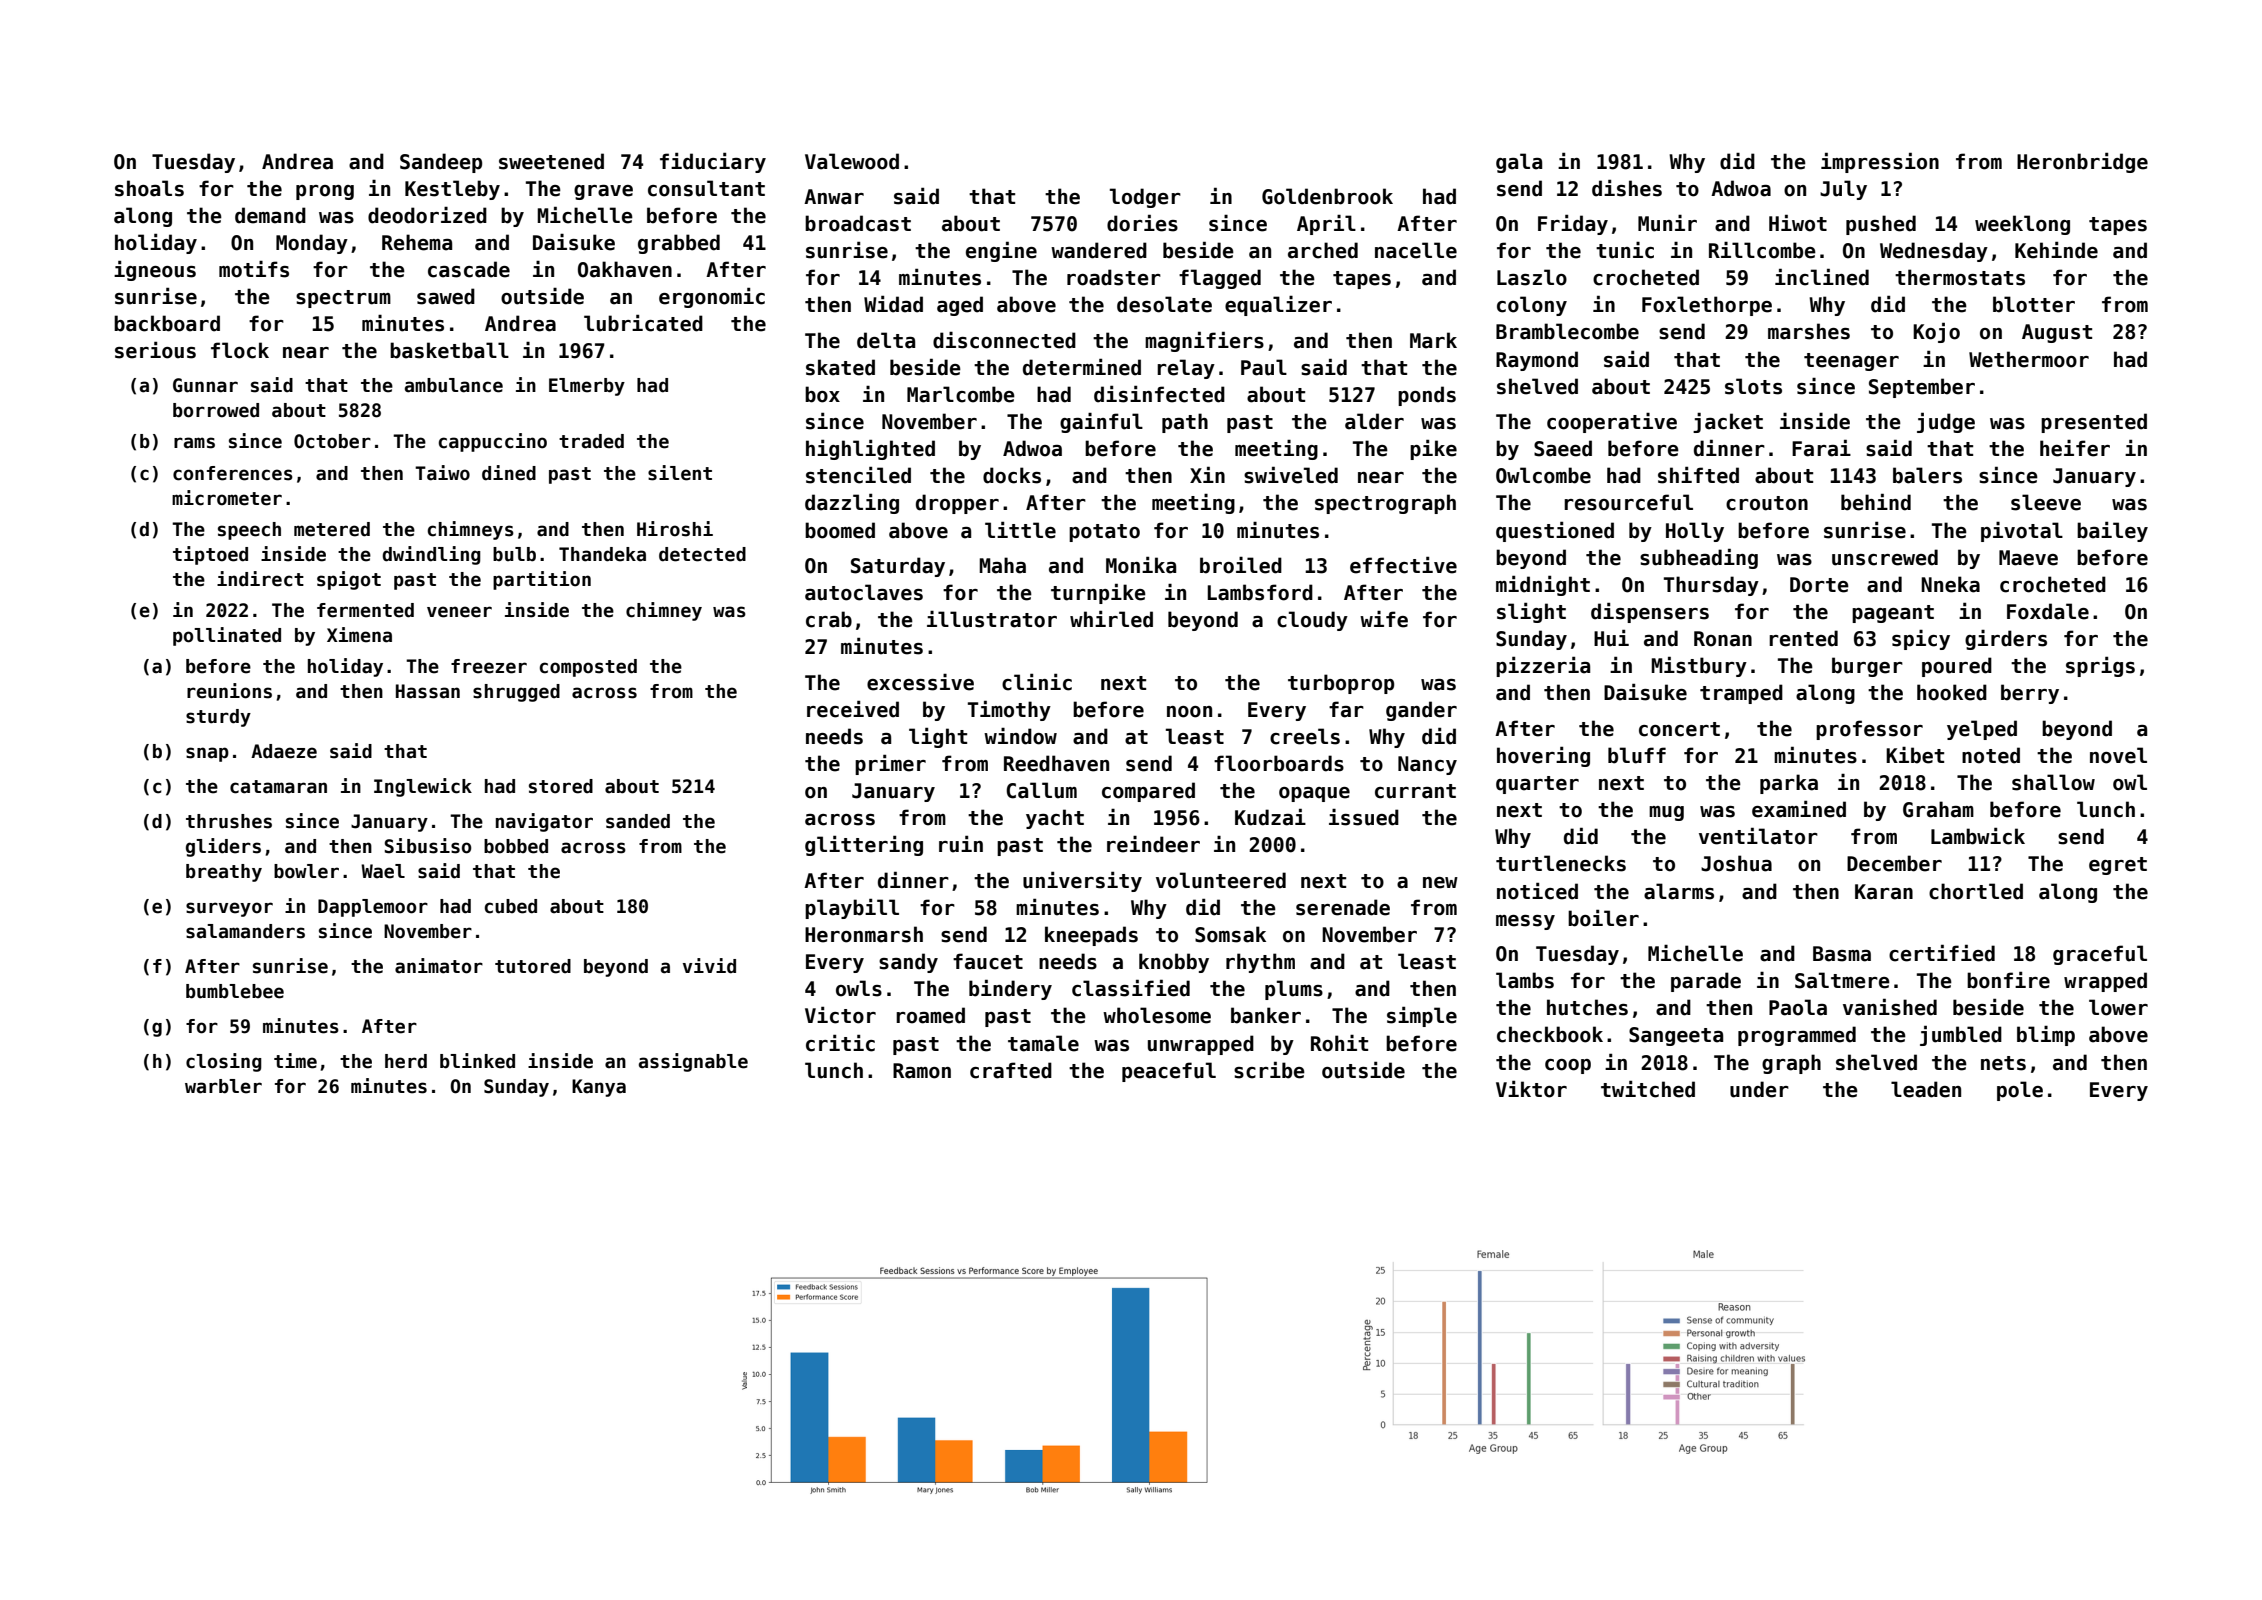  What do you see at coordinates (270, 215) in the page?
I see `demand` at bounding box center [270, 215].
